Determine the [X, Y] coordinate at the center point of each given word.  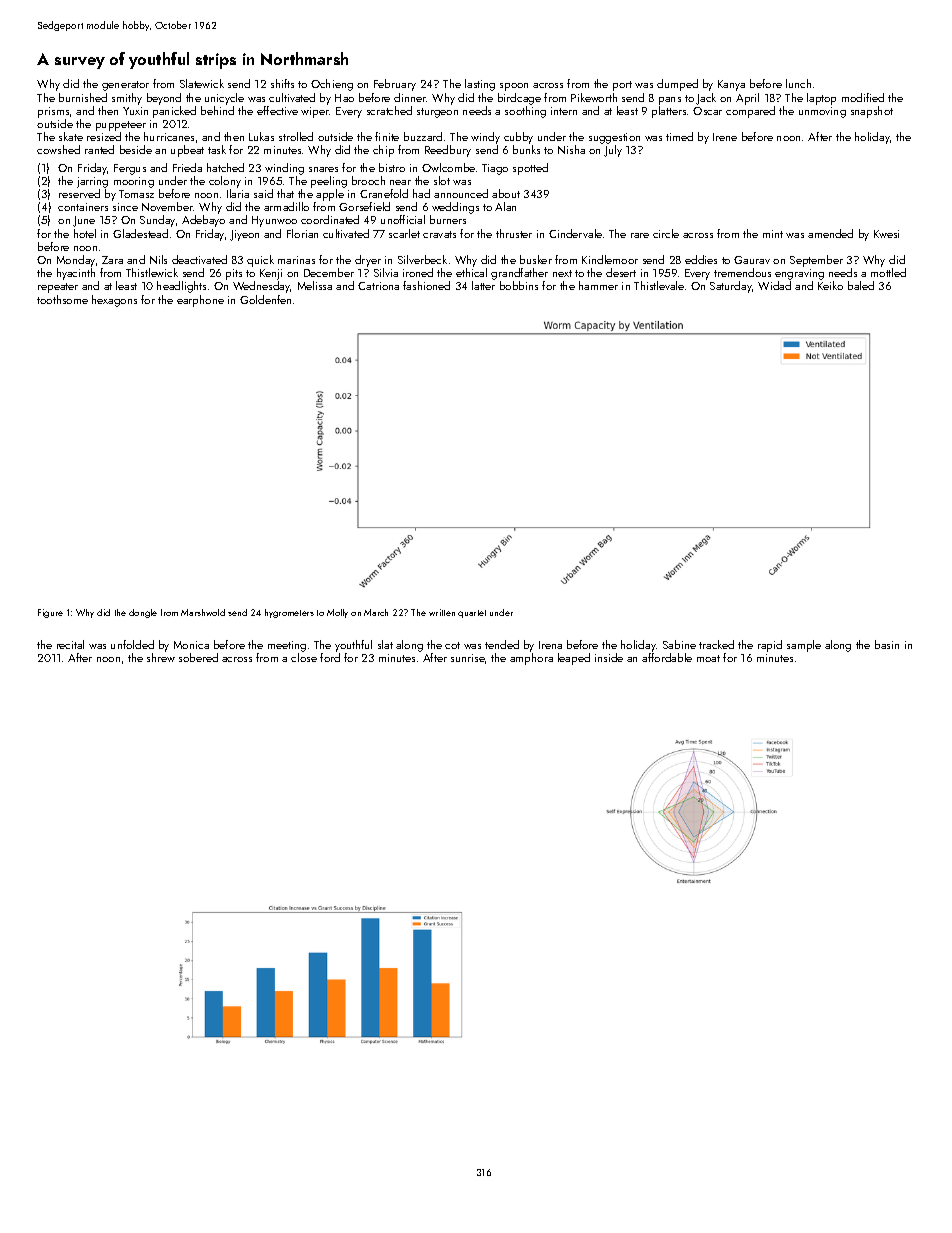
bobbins [519, 285]
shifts [282, 83]
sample [804, 646]
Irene [725, 137]
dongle [143, 613]
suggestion [614, 138]
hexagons [114, 301]
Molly [337, 613]
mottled [888, 272]
